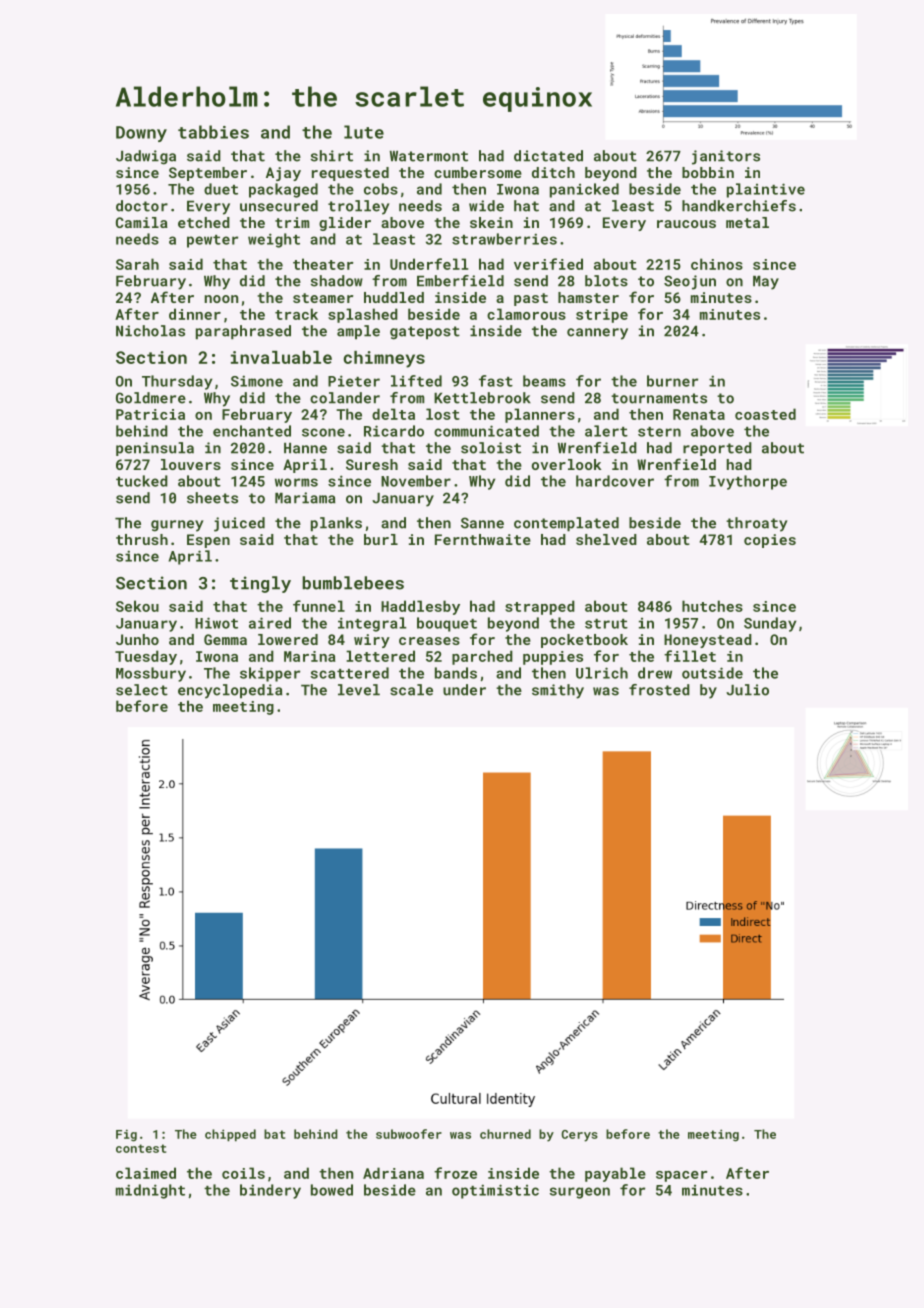 The width and height of the image is (924, 1308). Describe the element at coordinates (142, 690) in the image. I see `select` at that location.
